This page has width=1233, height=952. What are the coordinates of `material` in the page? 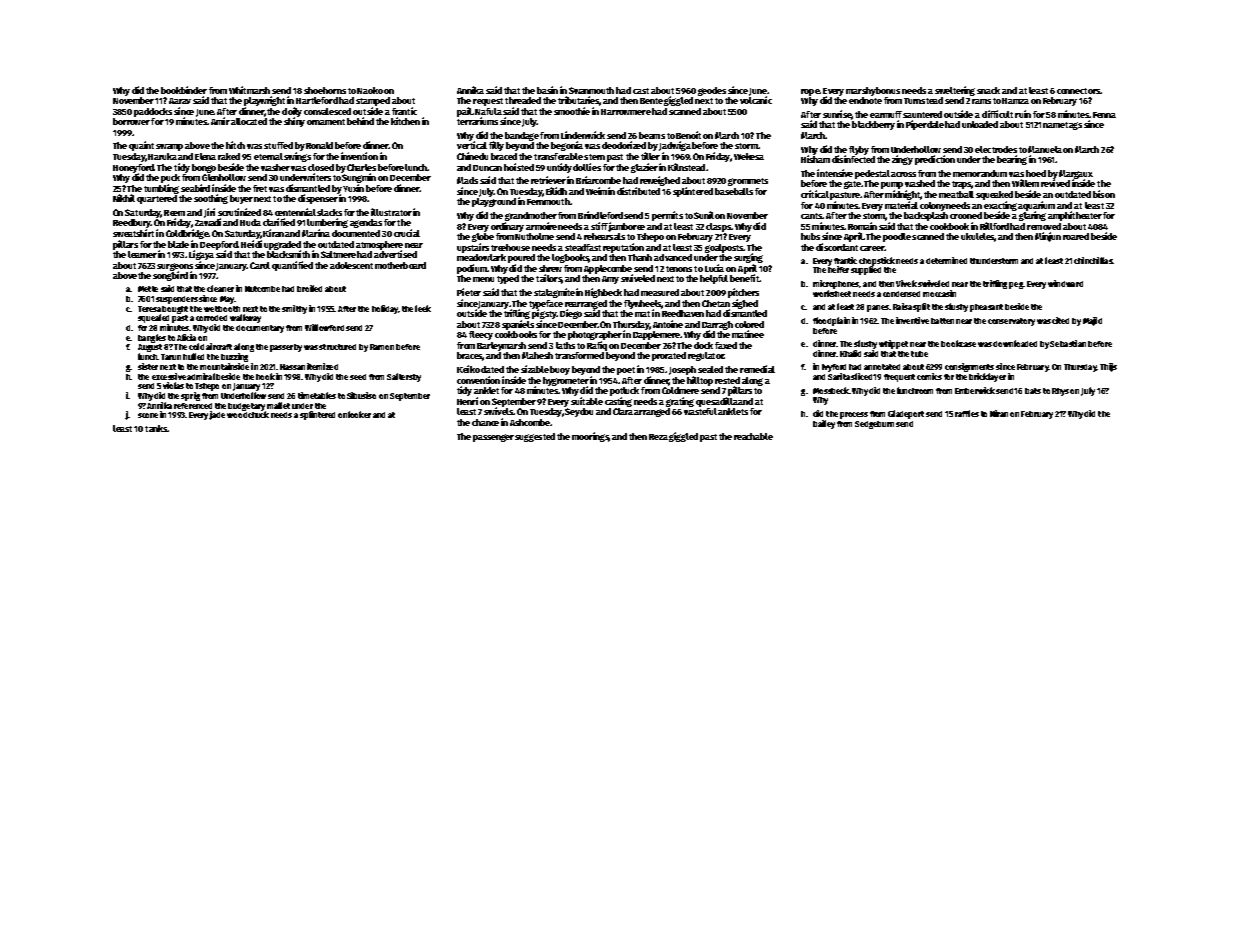 It's located at (901, 205).
